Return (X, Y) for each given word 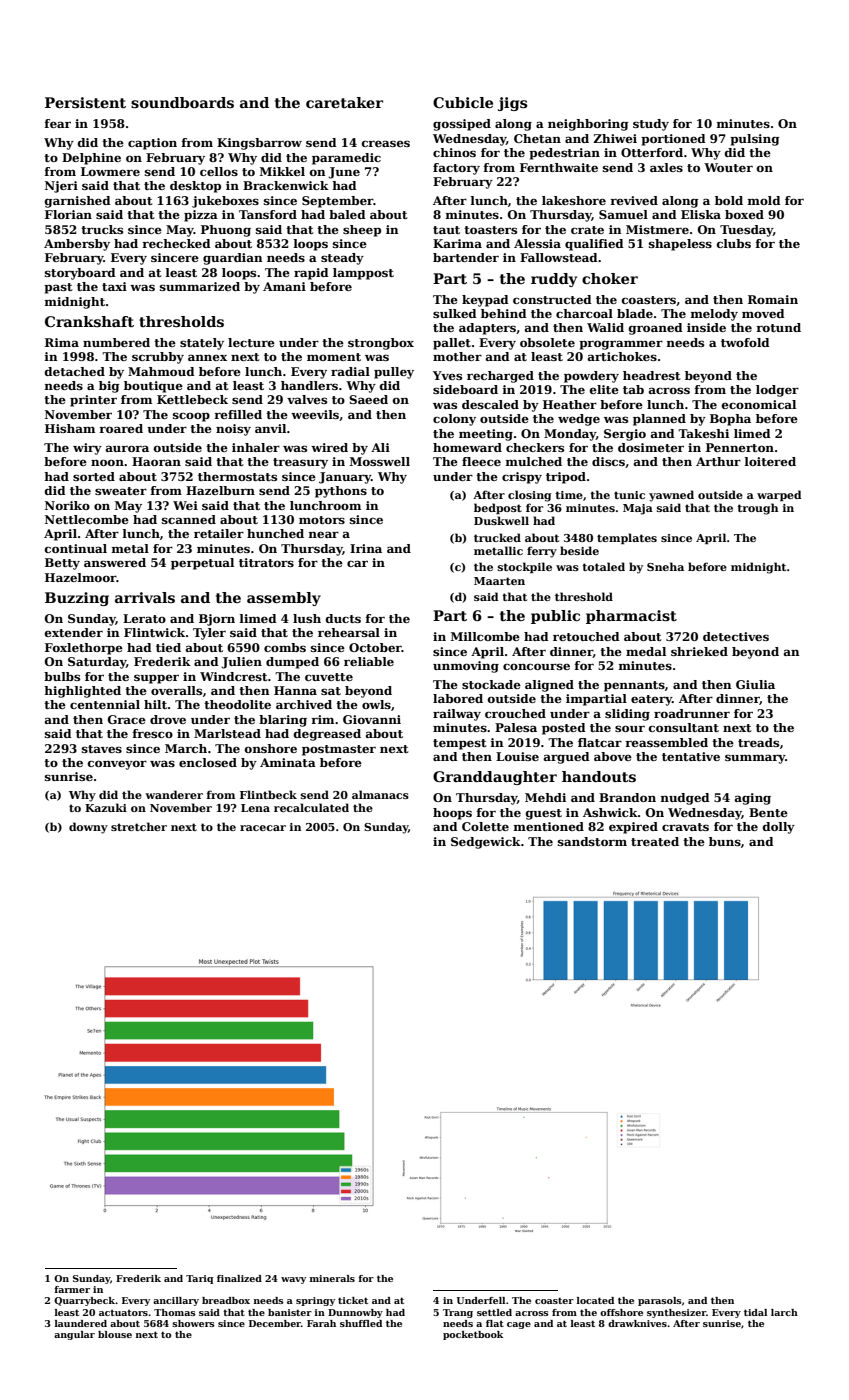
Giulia (755, 684)
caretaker (344, 102)
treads (758, 742)
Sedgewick (486, 843)
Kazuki (106, 807)
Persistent (85, 102)
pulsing (754, 140)
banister (290, 1312)
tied (168, 647)
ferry (542, 552)
